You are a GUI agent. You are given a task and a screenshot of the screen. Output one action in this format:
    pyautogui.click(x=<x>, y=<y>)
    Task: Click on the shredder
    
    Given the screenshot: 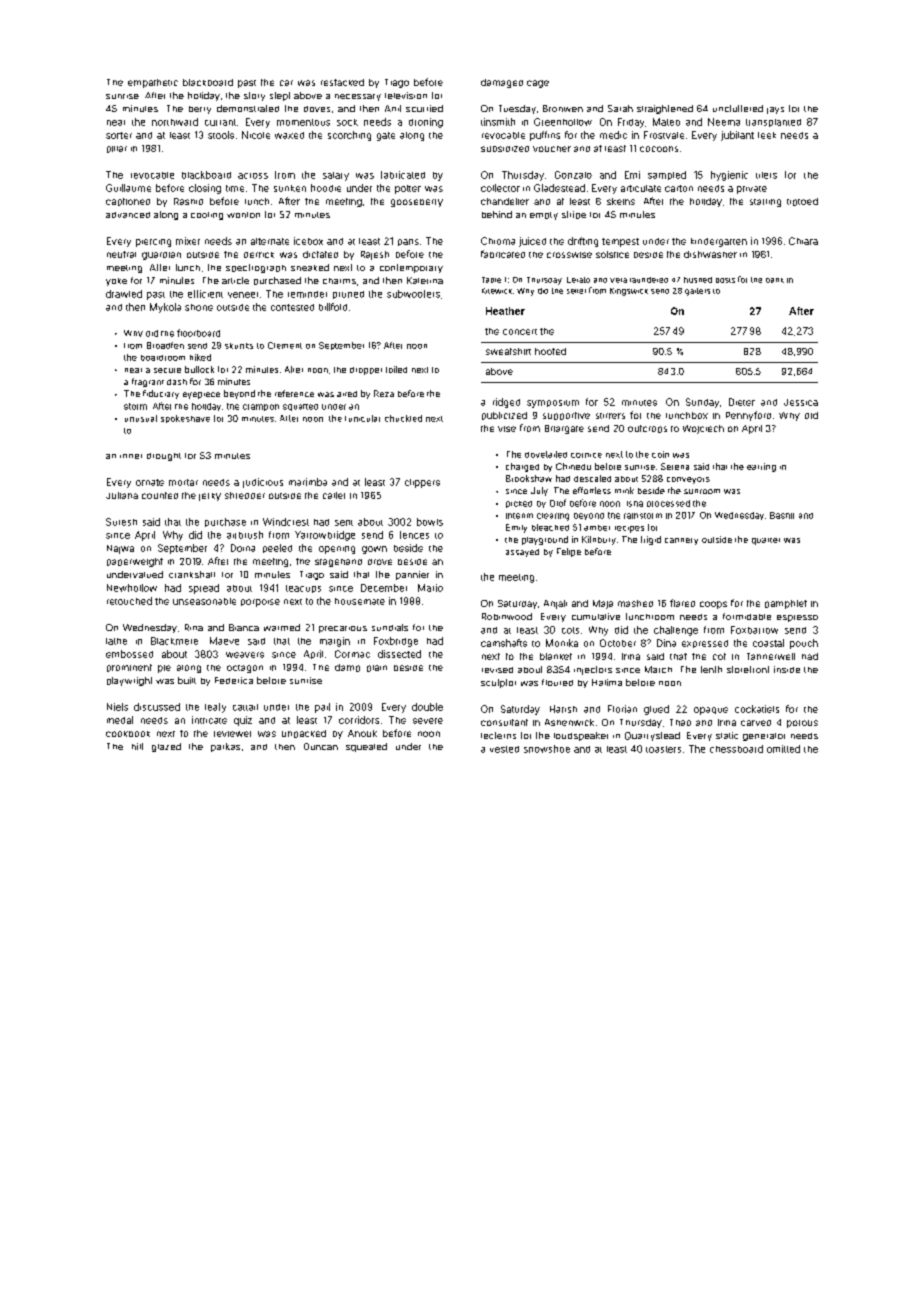 What is the action you would take?
    pyautogui.click(x=245, y=495)
